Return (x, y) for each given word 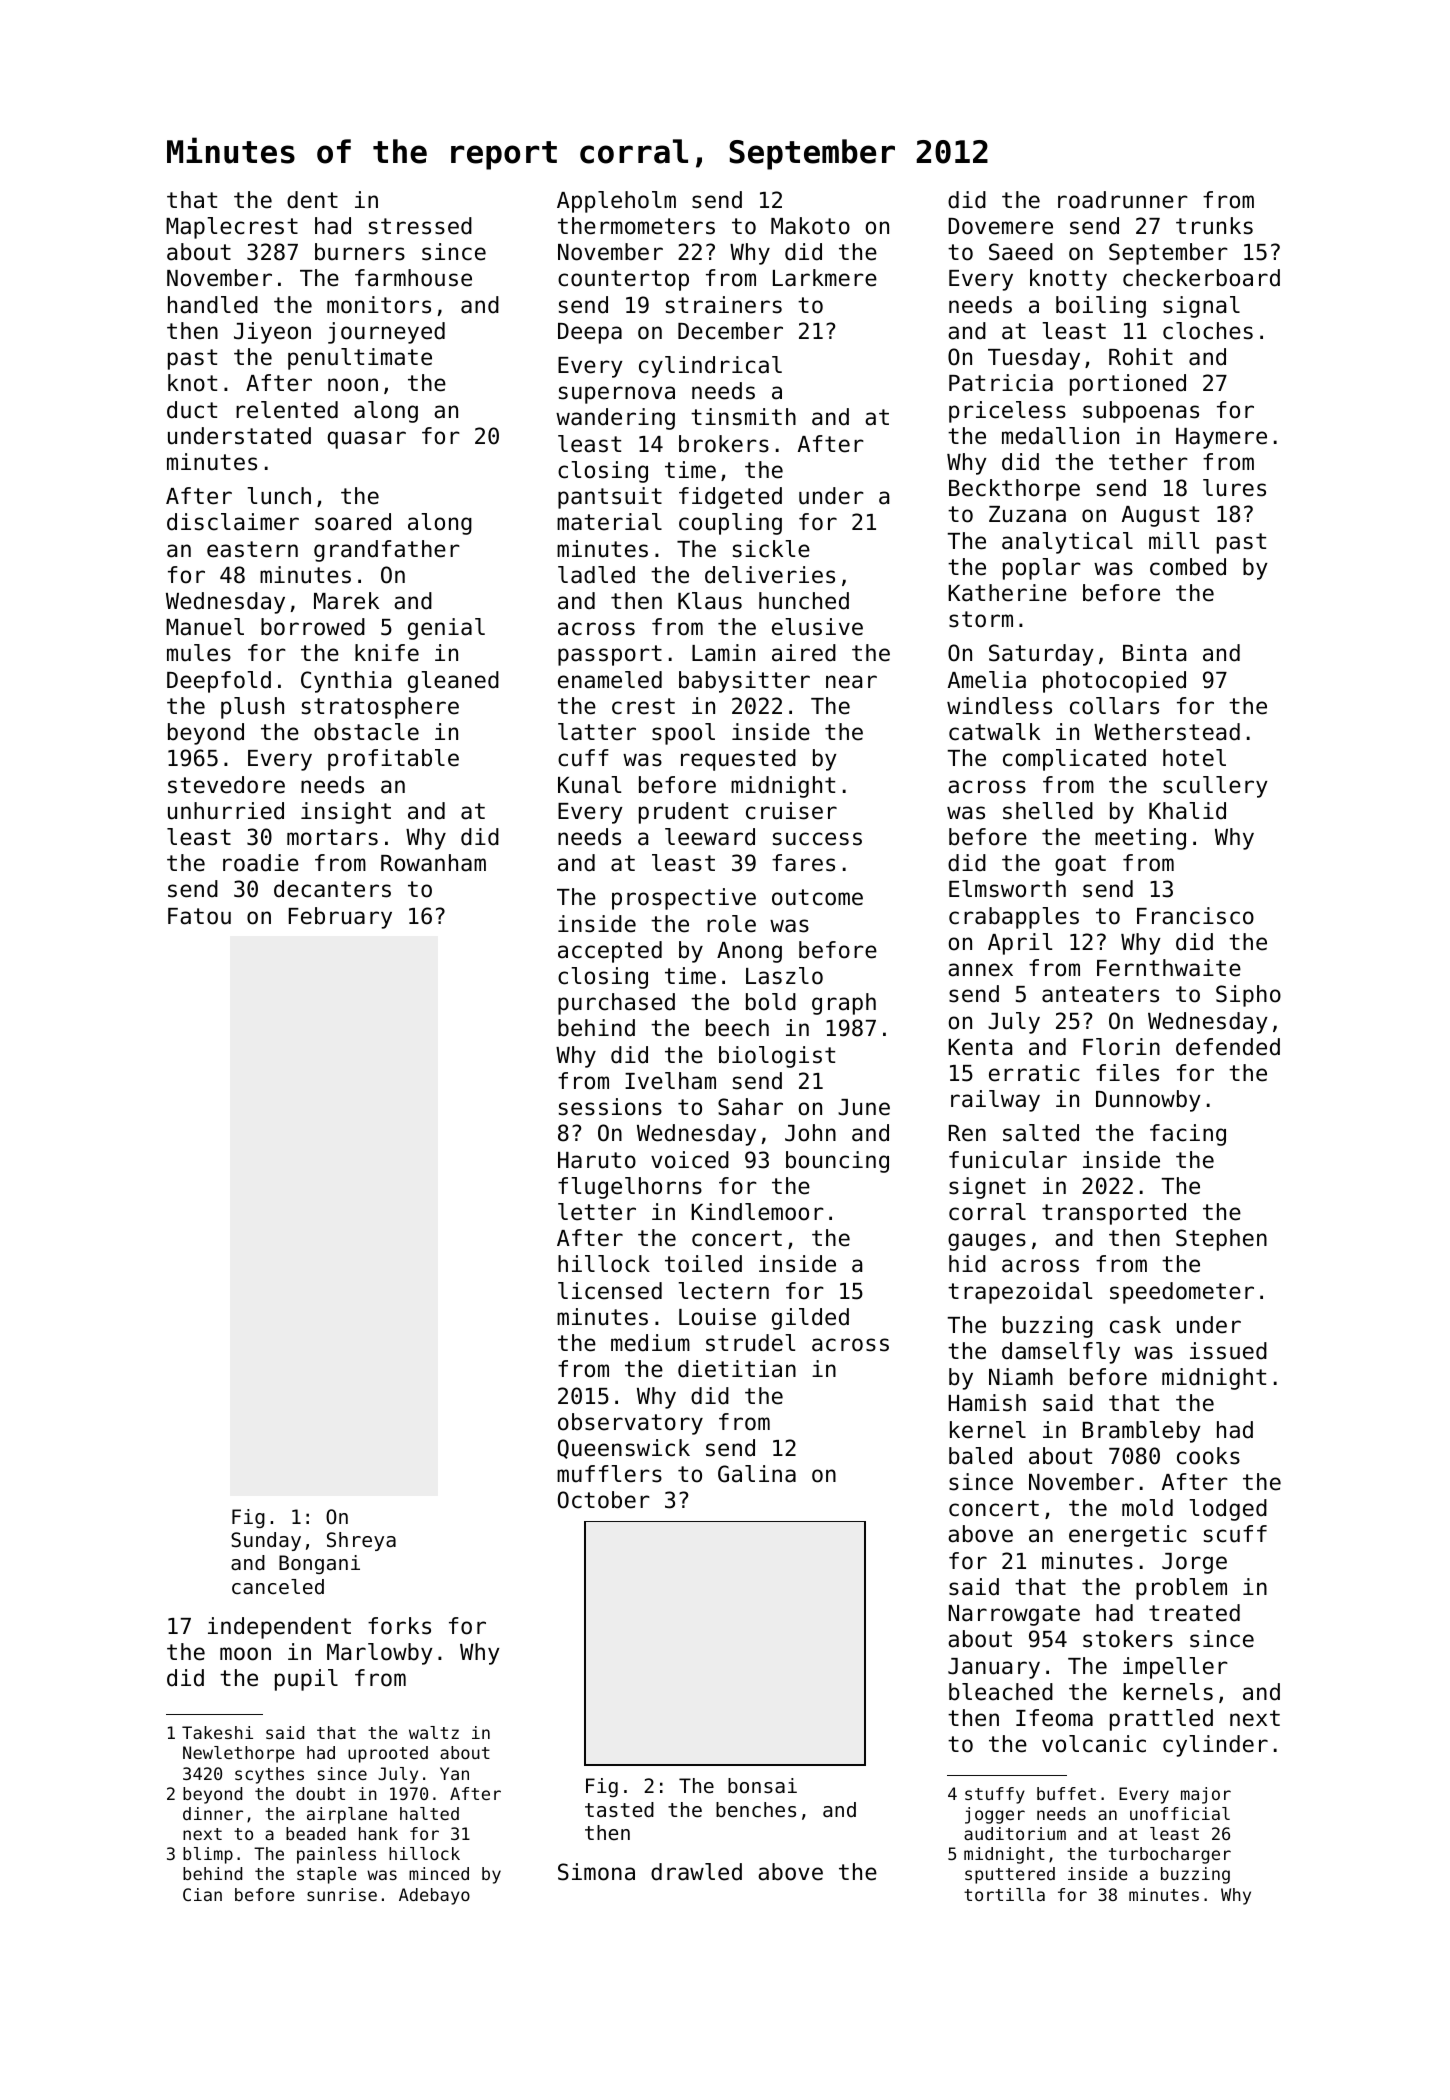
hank (378, 1833)
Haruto (597, 1160)
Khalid (1187, 811)
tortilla (1004, 1894)
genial (446, 629)
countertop (623, 280)
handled (213, 305)
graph (844, 1004)
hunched (804, 601)
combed (1188, 567)
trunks (1214, 226)
